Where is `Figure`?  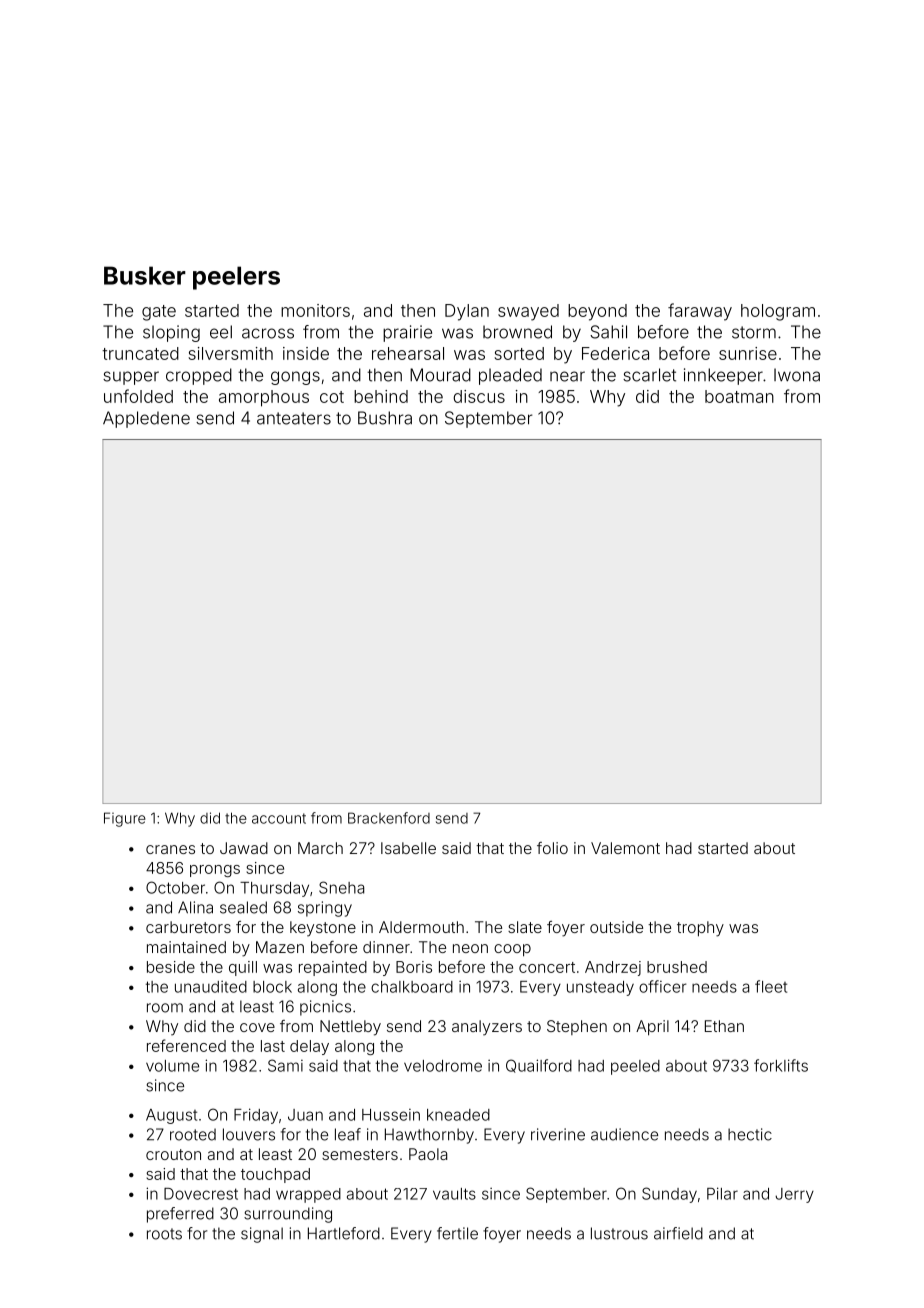
Figure is located at coordinates (125, 819).
